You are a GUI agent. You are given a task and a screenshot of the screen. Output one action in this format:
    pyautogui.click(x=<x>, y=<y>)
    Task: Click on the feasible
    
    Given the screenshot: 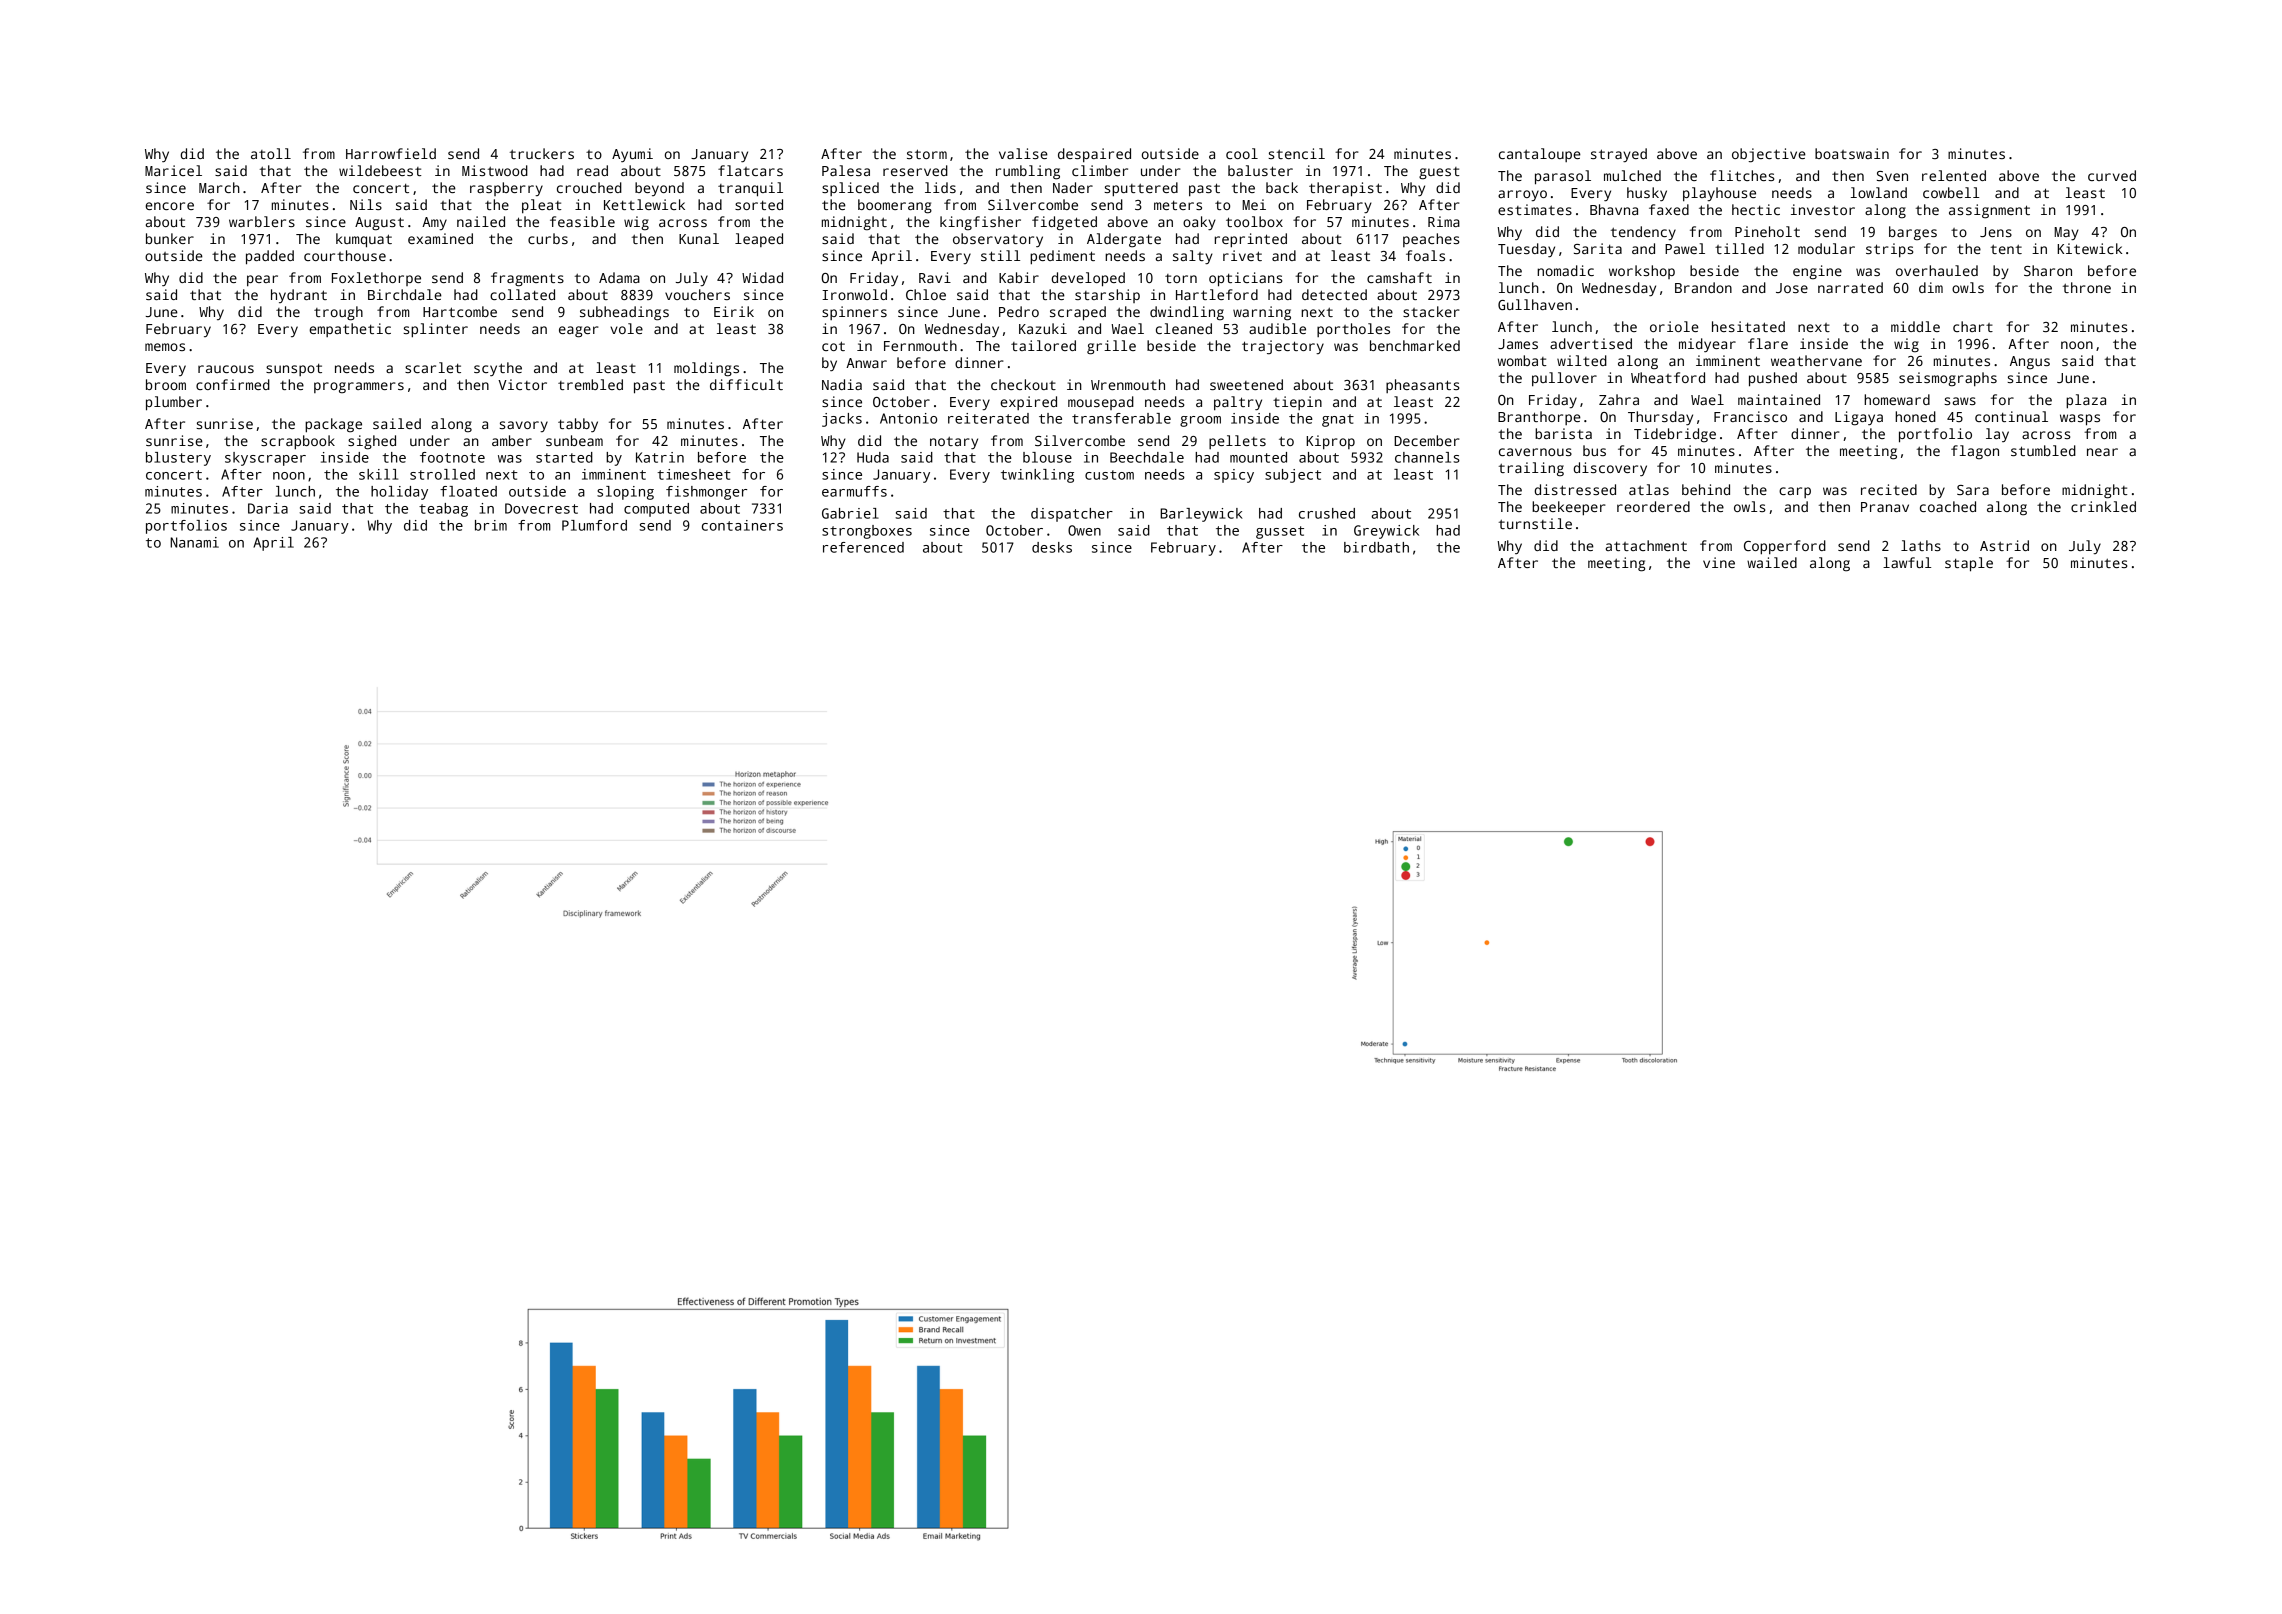 What is the action you would take?
    pyautogui.click(x=582, y=221)
